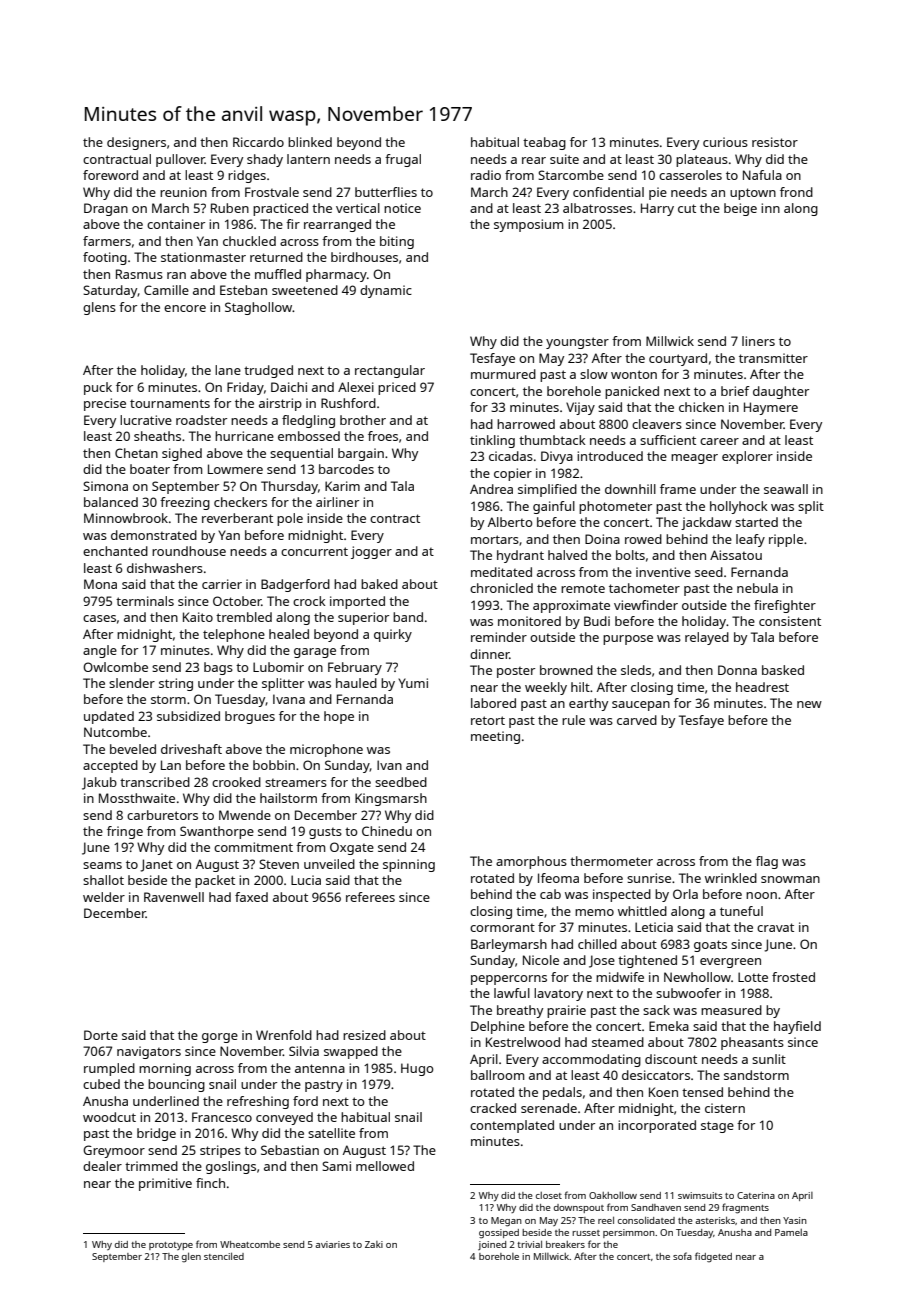 The image size is (908, 1316). Describe the element at coordinates (224, 1256) in the screenshot. I see `stenciled` at that location.
